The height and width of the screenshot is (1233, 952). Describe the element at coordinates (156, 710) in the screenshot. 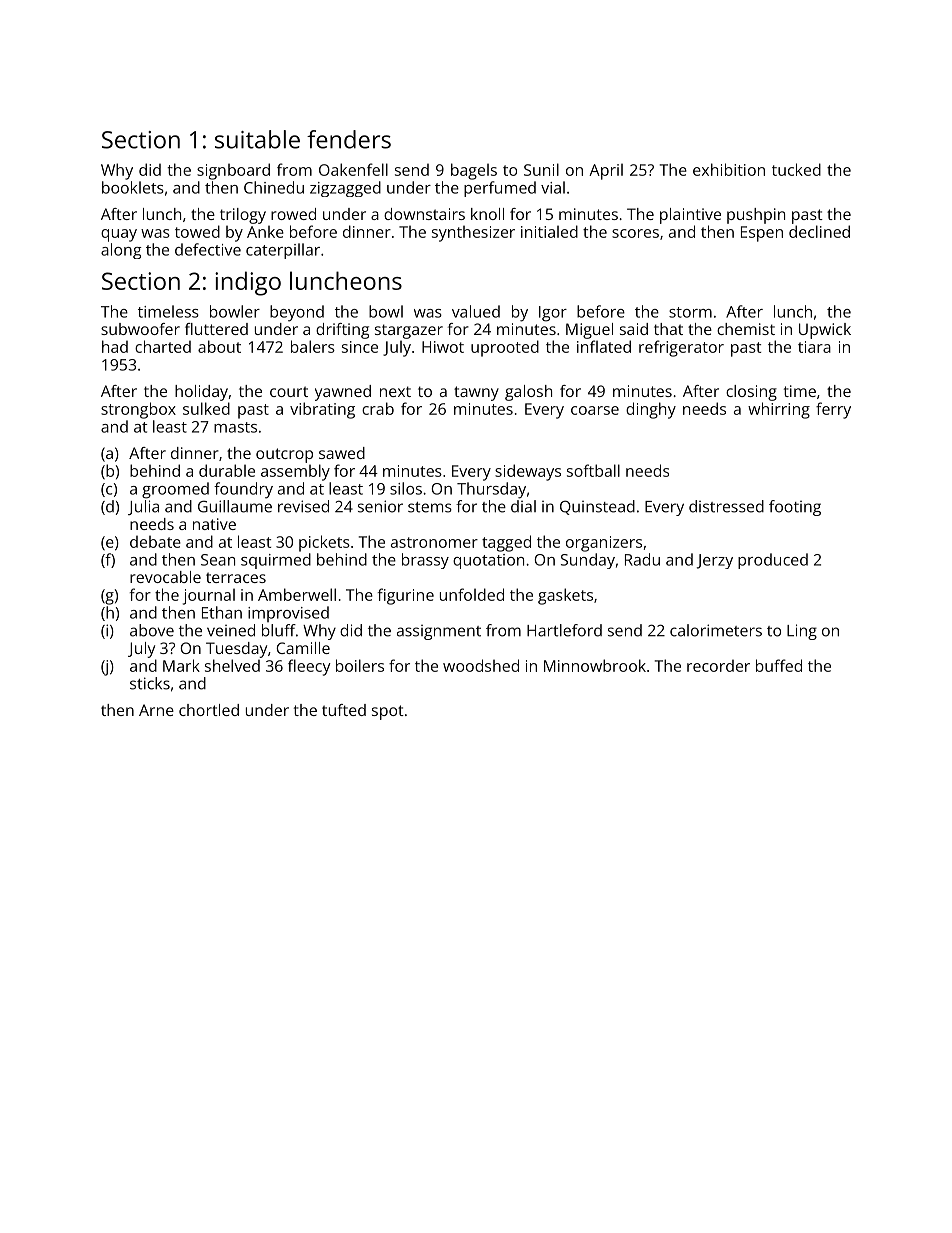

I see `Arne` at that location.
